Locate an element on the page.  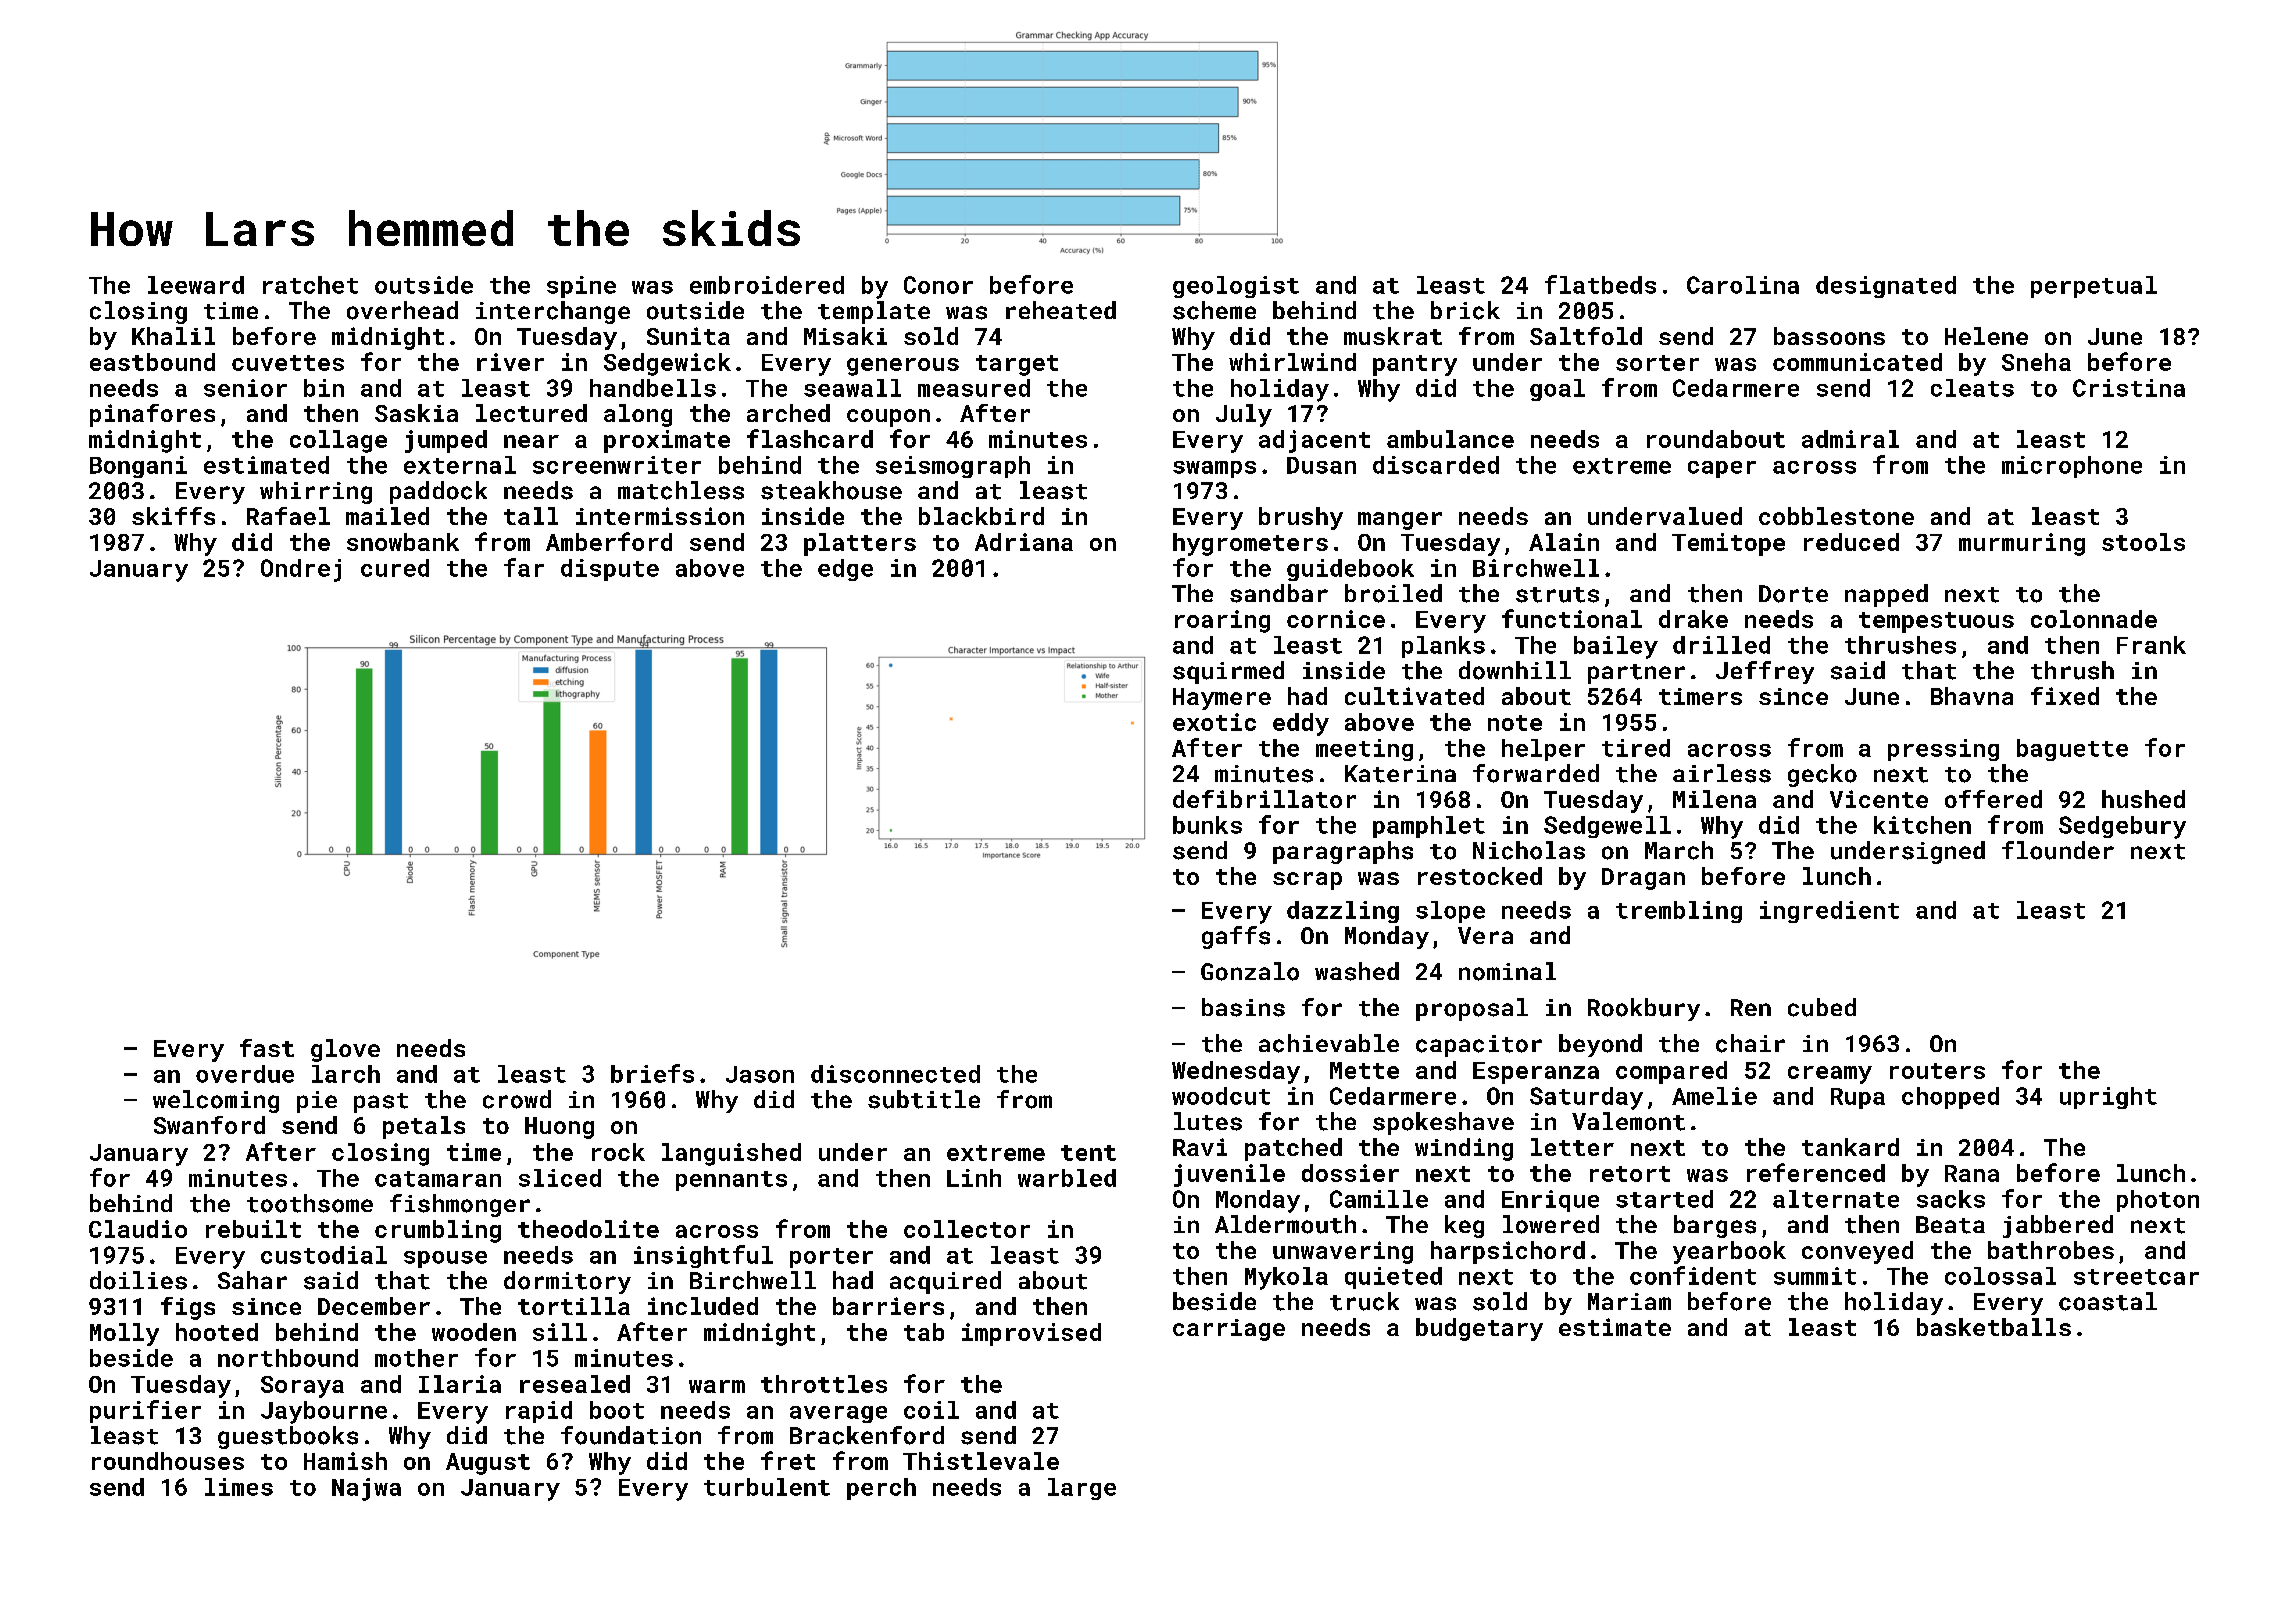
barriers is located at coordinates (888, 1306).
